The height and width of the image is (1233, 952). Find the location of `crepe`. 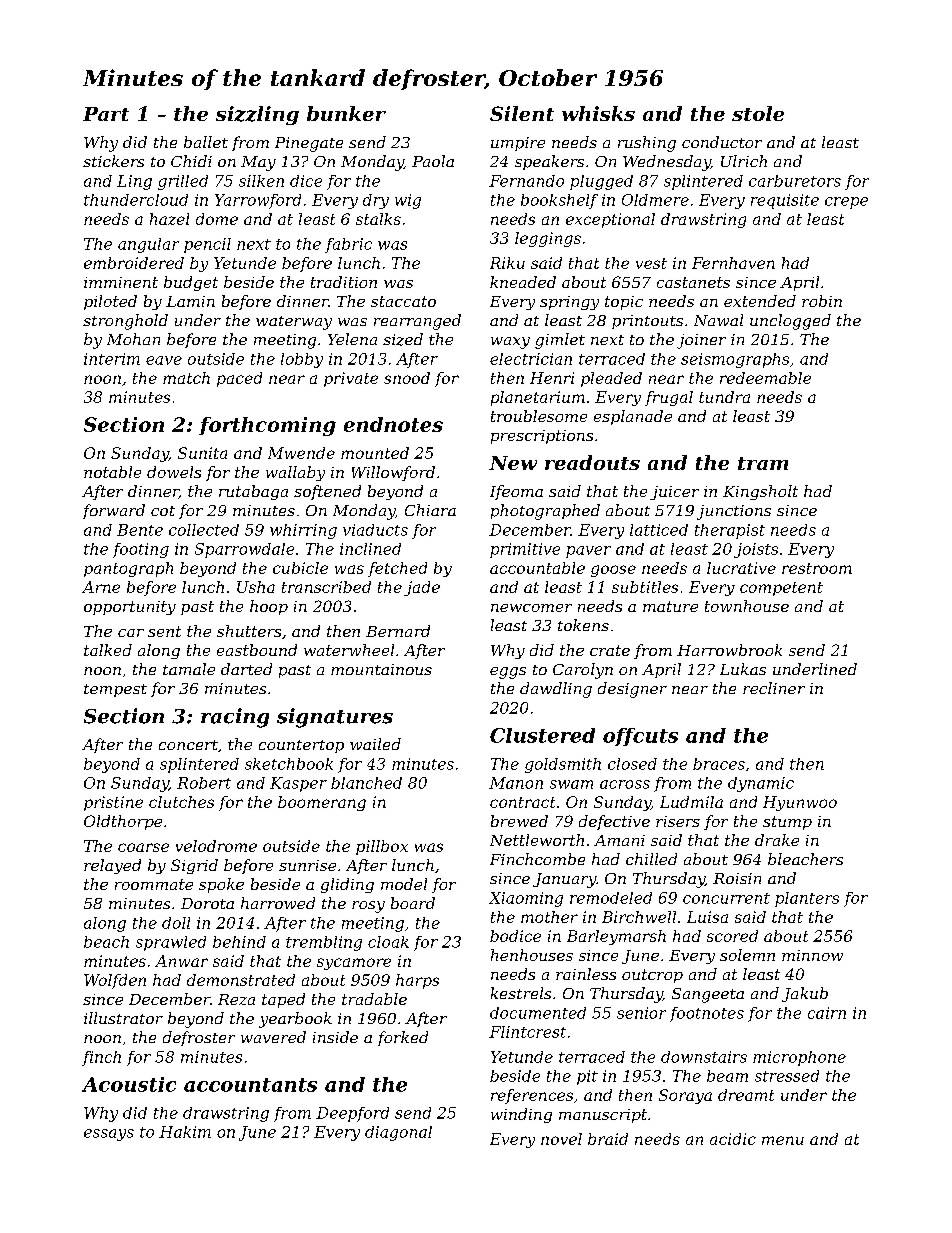

crepe is located at coordinates (846, 203).
